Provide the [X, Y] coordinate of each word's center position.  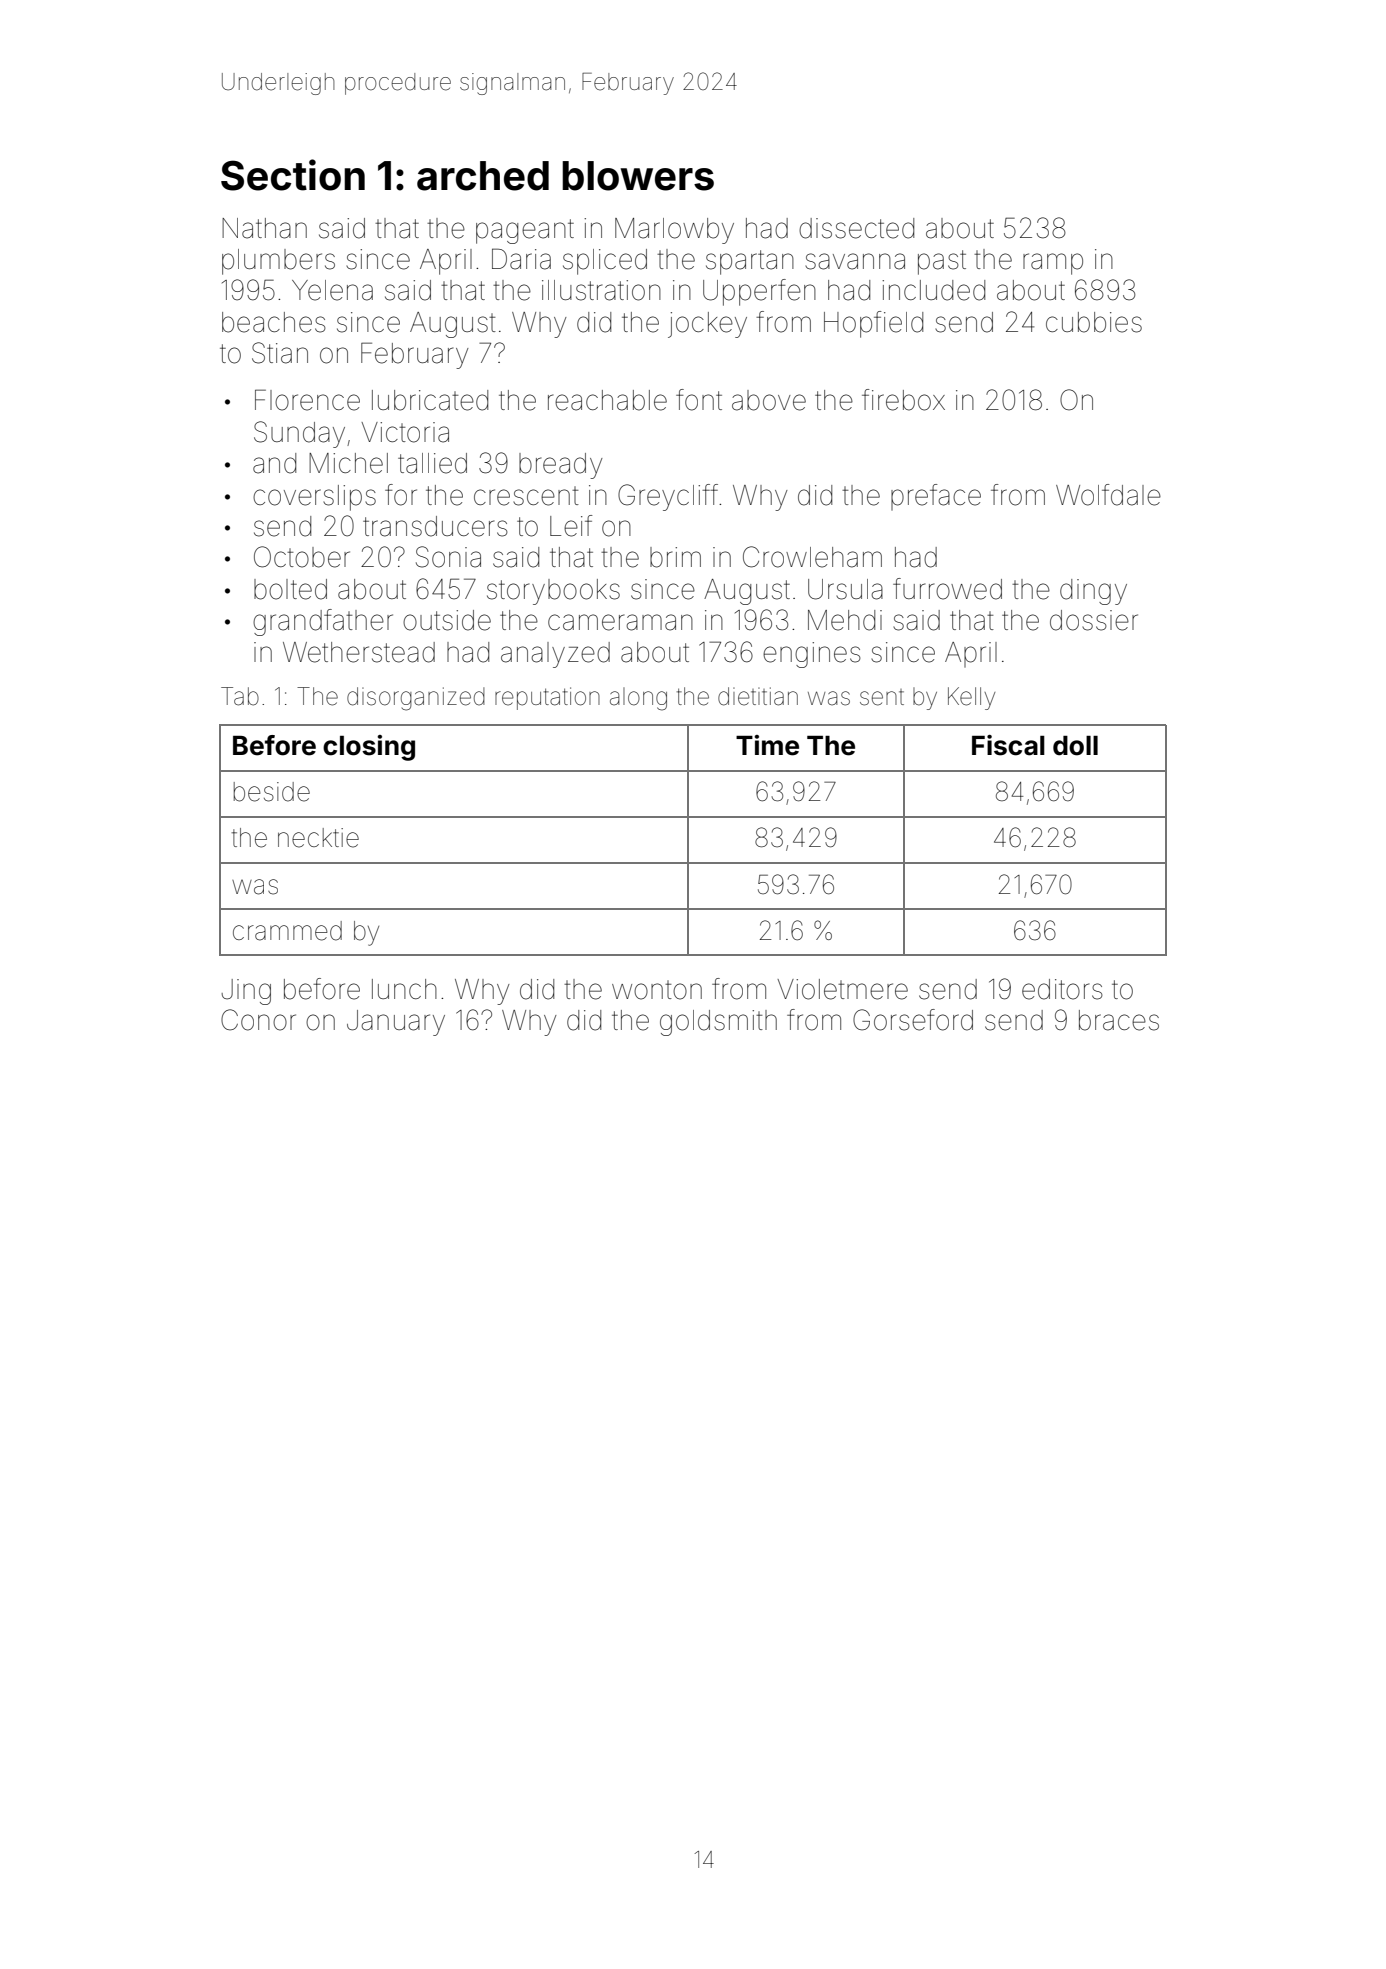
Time [767, 745]
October [302, 557]
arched [483, 176]
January [396, 1023]
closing [369, 748]
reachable [607, 400]
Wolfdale [1108, 495]
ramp [1053, 264]
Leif [571, 526]
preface [936, 497]
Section [293, 175]
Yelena [332, 290]
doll [1075, 746]
